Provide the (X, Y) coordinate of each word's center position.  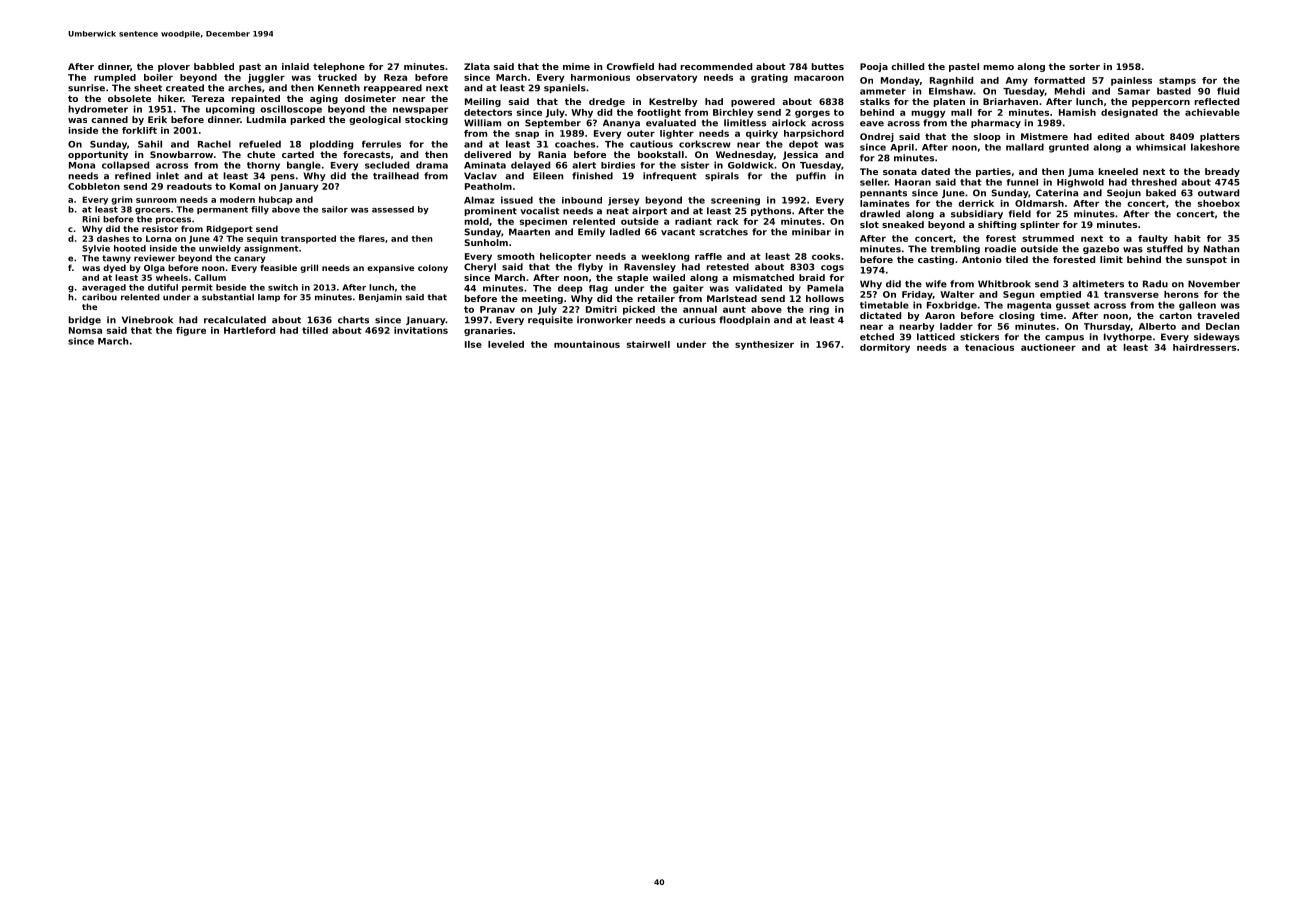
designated (1129, 113)
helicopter (565, 257)
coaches (575, 144)
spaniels (565, 88)
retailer (656, 298)
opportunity (98, 155)
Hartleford (249, 330)
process (173, 220)
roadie (1000, 249)
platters (1220, 137)
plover (174, 67)
